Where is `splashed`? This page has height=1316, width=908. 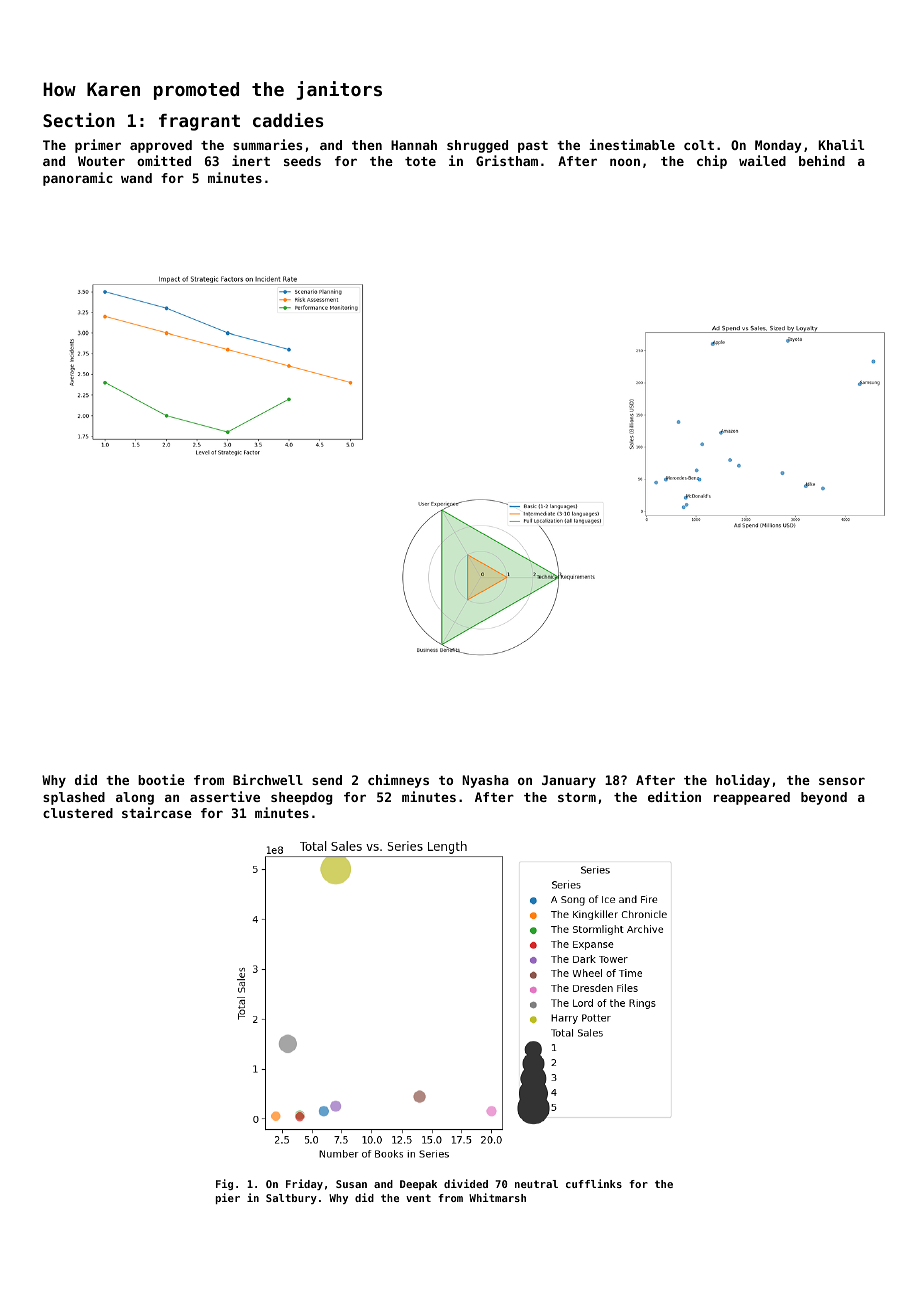 splashed is located at coordinates (74, 798).
